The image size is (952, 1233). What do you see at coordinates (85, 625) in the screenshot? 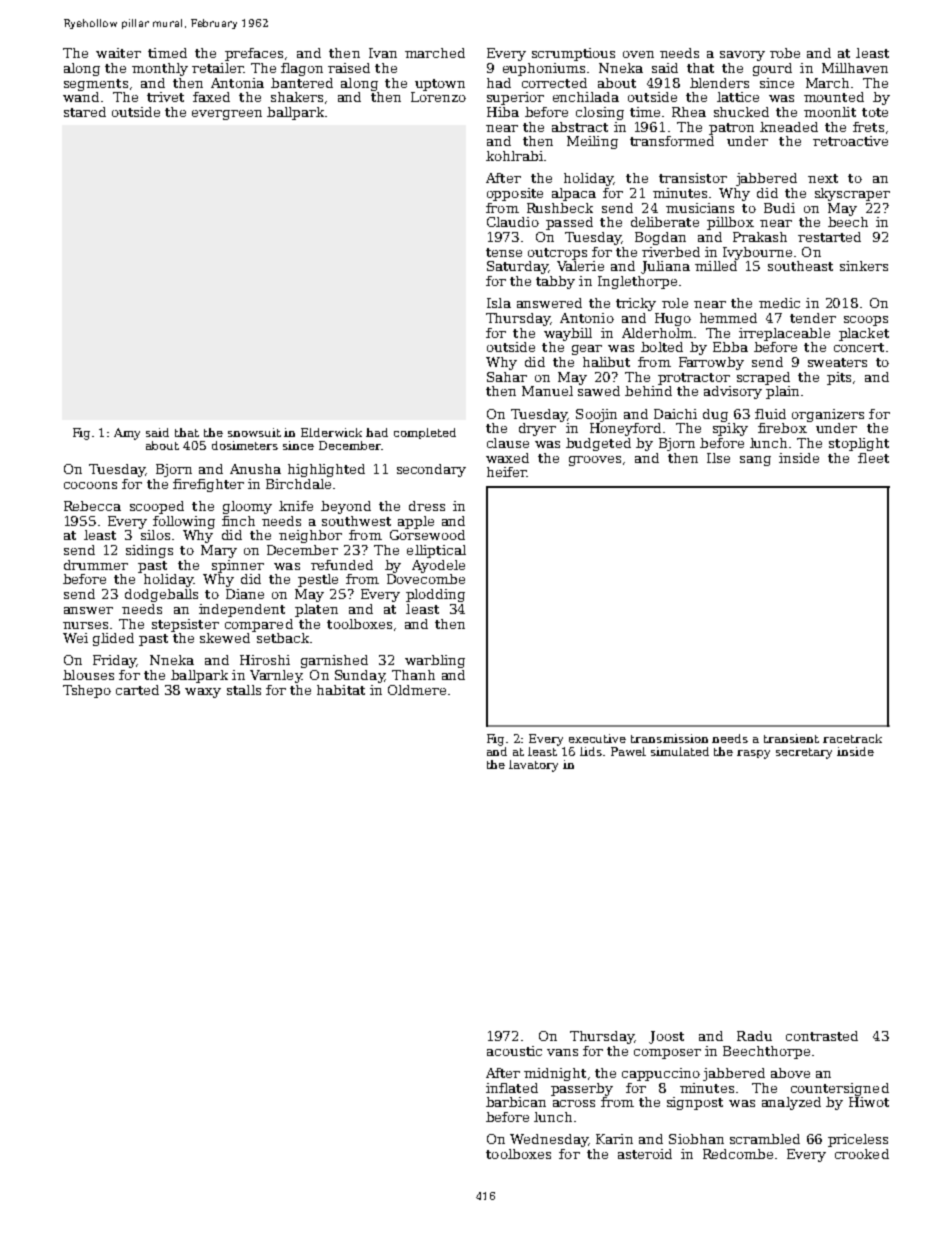
I see `nurses` at bounding box center [85, 625].
